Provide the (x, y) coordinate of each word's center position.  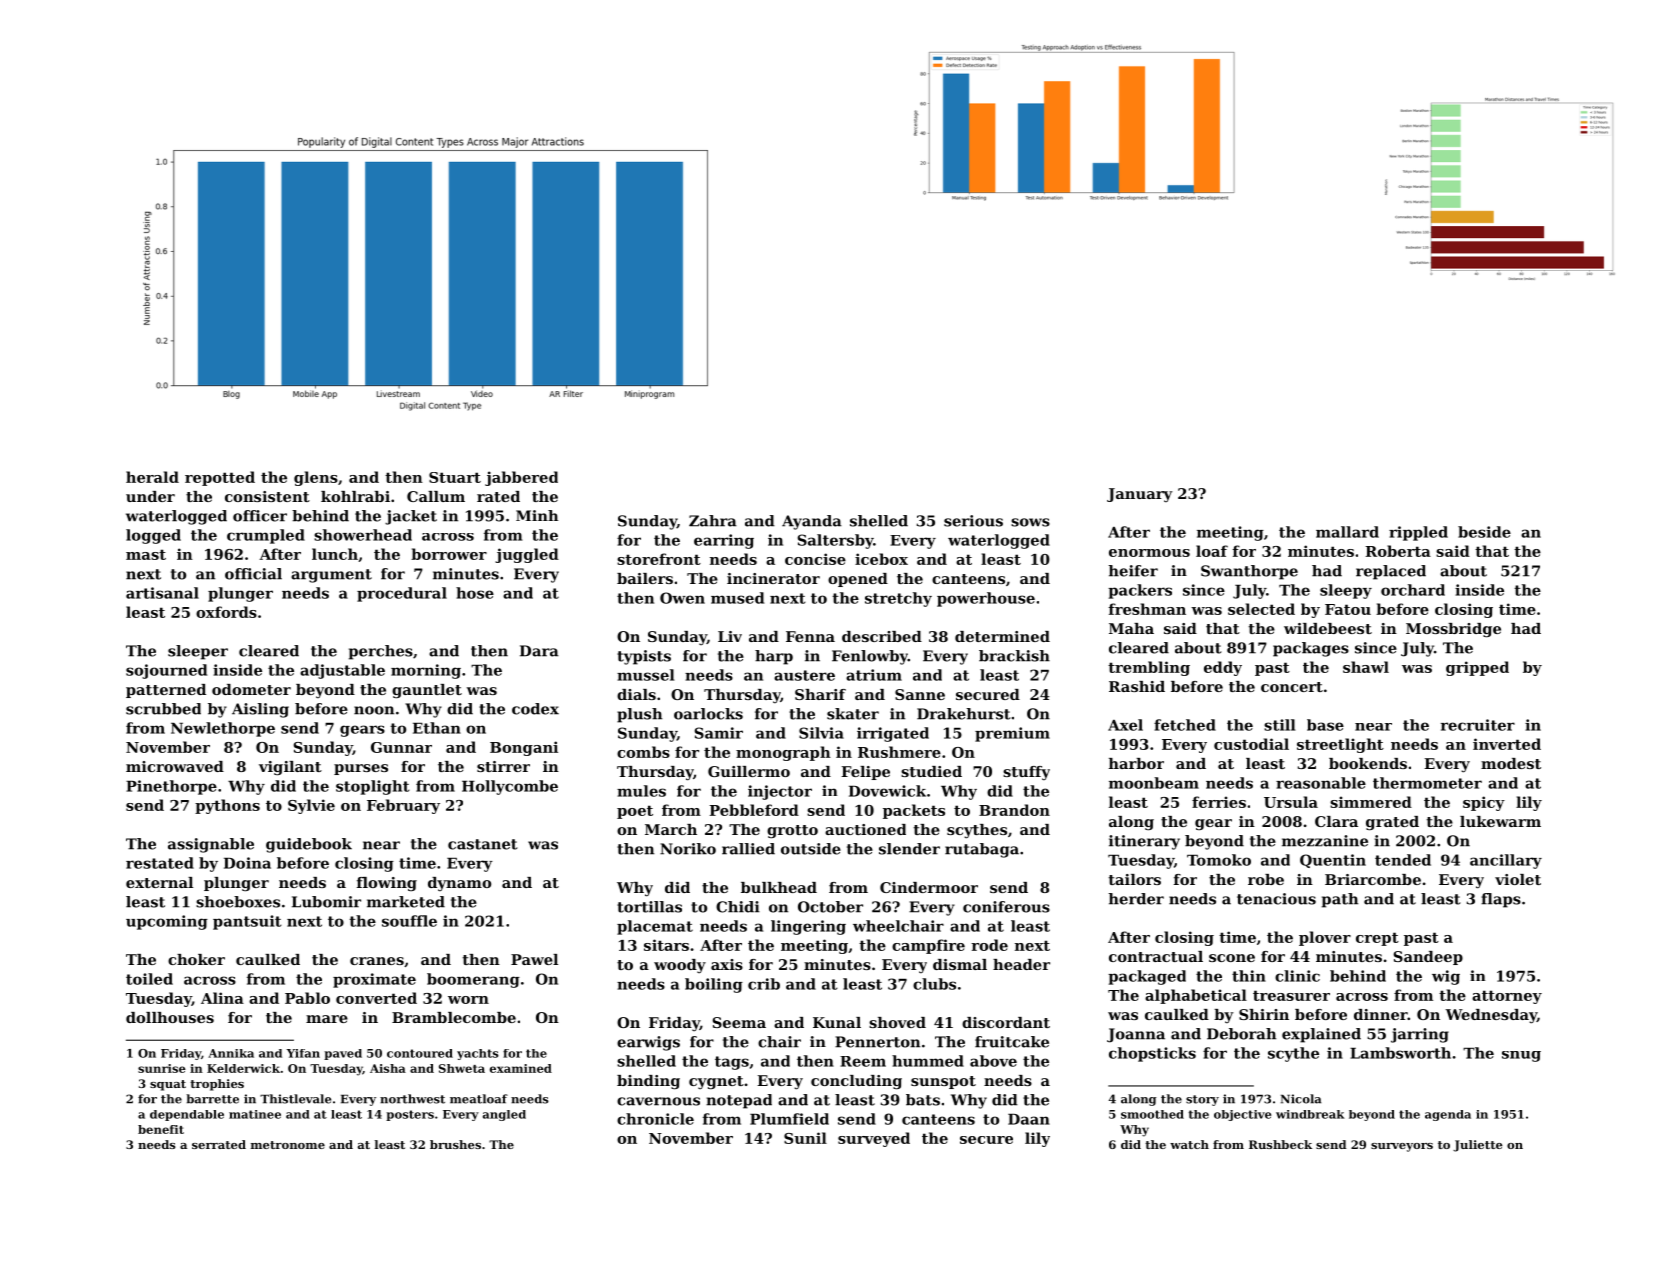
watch (1189, 1144)
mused (737, 598)
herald (152, 477)
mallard (1347, 532)
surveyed (874, 1139)
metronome (288, 1145)
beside (1484, 532)
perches (381, 652)
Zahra (713, 521)
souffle (409, 921)
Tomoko (1219, 860)
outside (811, 849)
